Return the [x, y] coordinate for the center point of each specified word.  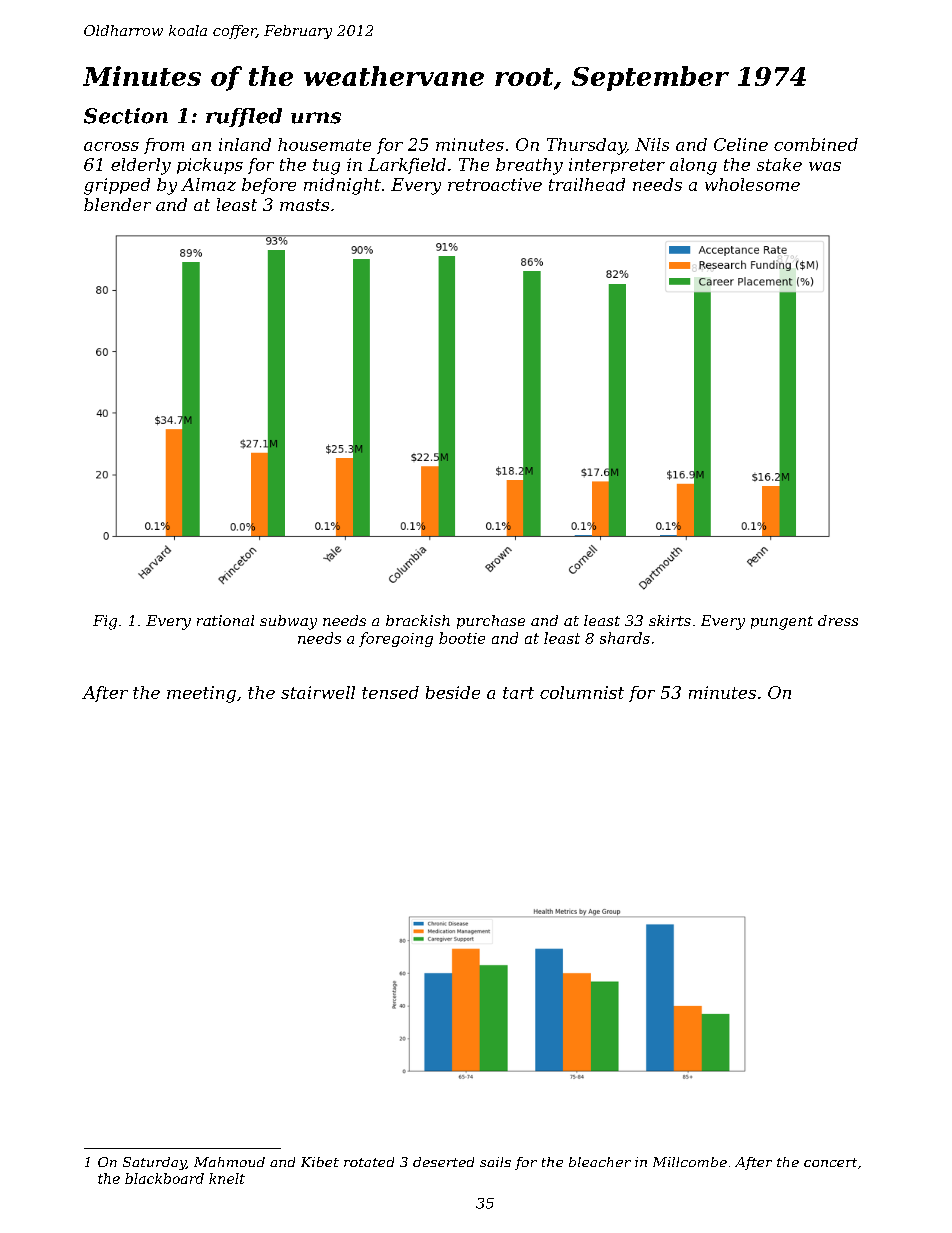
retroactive [495, 184]
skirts [670, 620]
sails [495, 1162]
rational [225, 620]
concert [830, 1162]
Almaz [208, 184]
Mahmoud [229, 1162]
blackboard [164, 1178]
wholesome [752, 184]
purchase [491, 622]
